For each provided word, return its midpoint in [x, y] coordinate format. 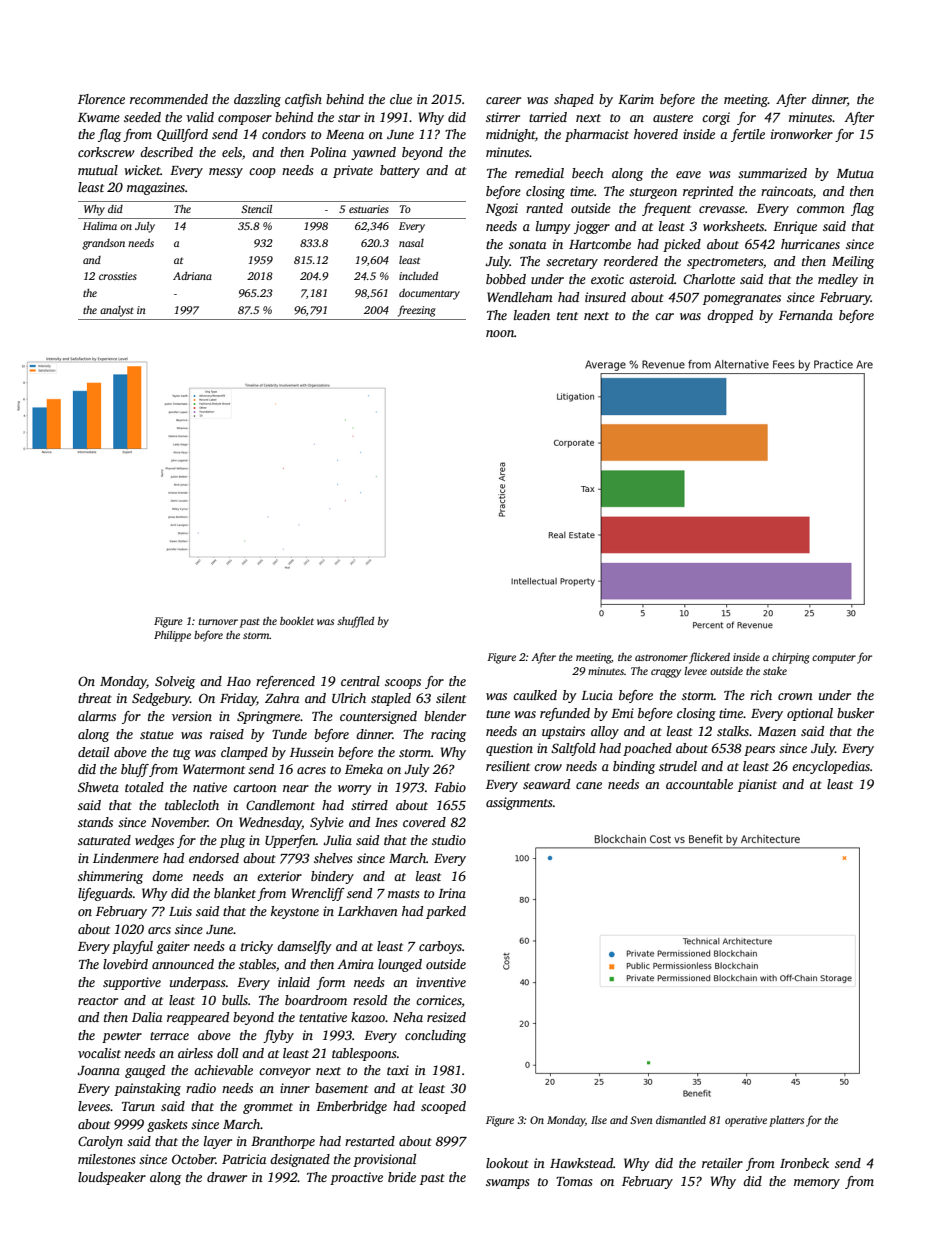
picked [682, 245]
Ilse [599, 1120]
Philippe [172, 636]
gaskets [167, 1125]
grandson [103, 244]
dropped [730, 316]
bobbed [506, 279]
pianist [757, 785]
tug [182, 754]
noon [500, 333]
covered [424, 822]
